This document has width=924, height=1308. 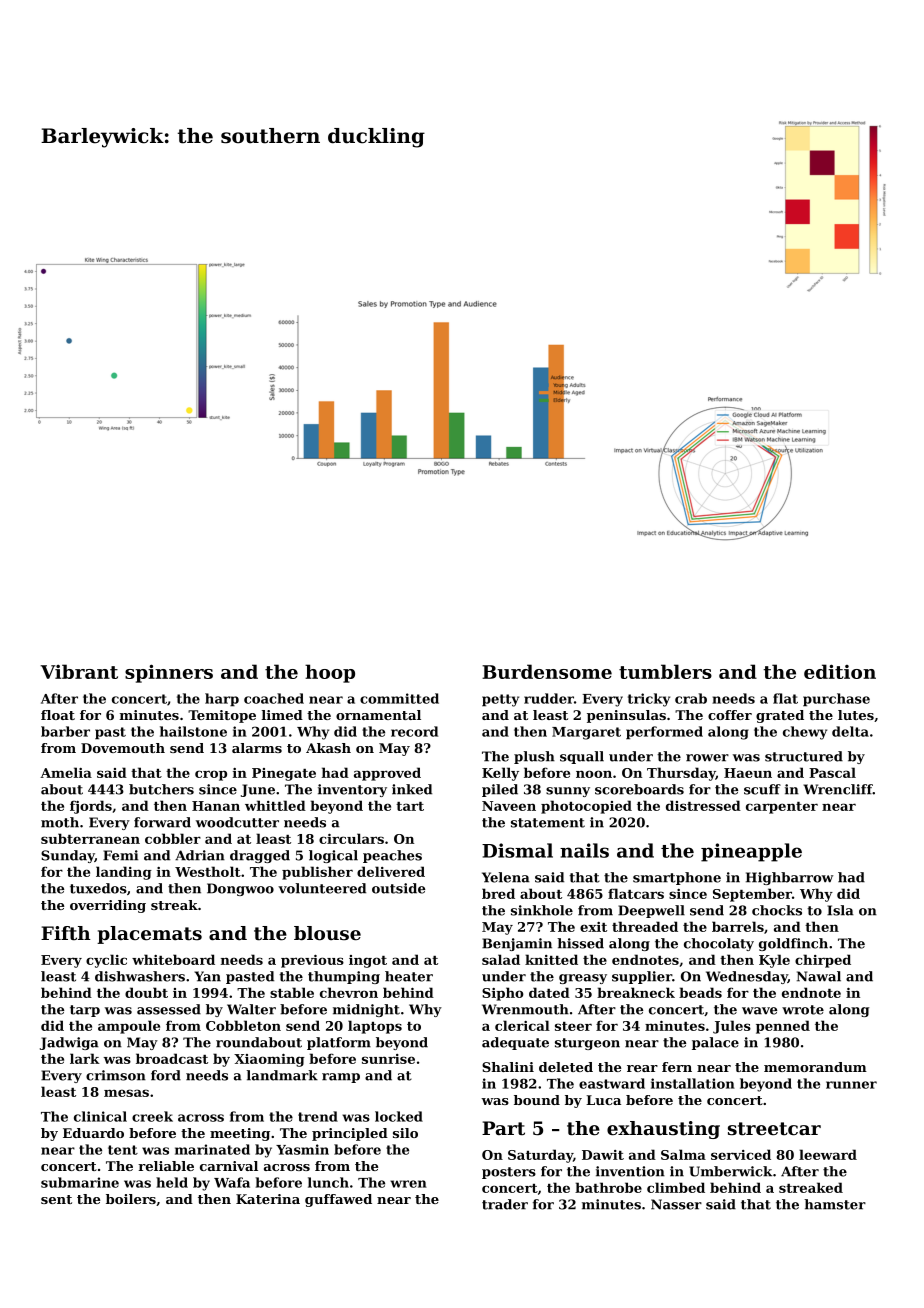 I want to click on moth, so click(x=60, y=822).
